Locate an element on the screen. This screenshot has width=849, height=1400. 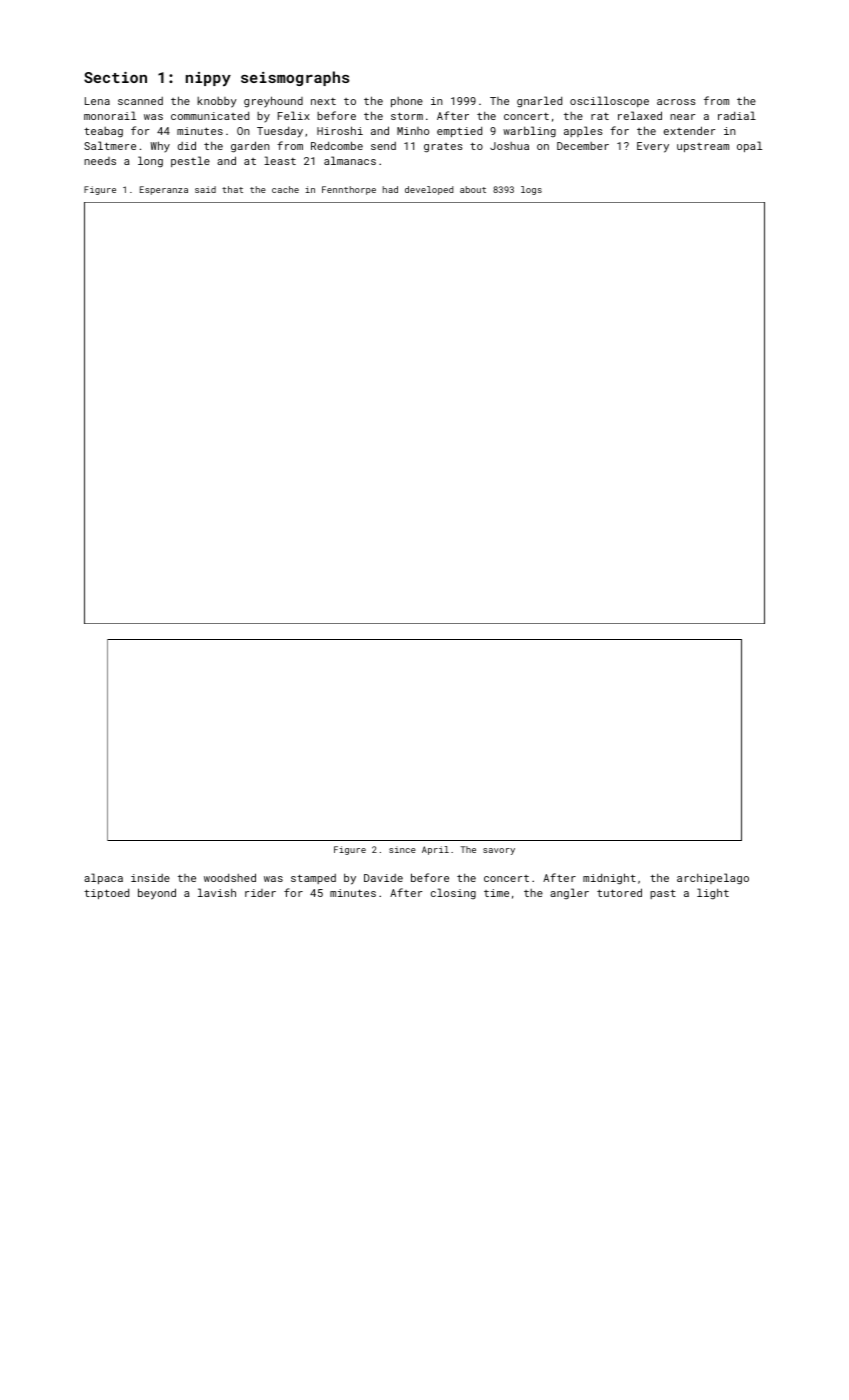
savory is located at coordinates (499, 851).
